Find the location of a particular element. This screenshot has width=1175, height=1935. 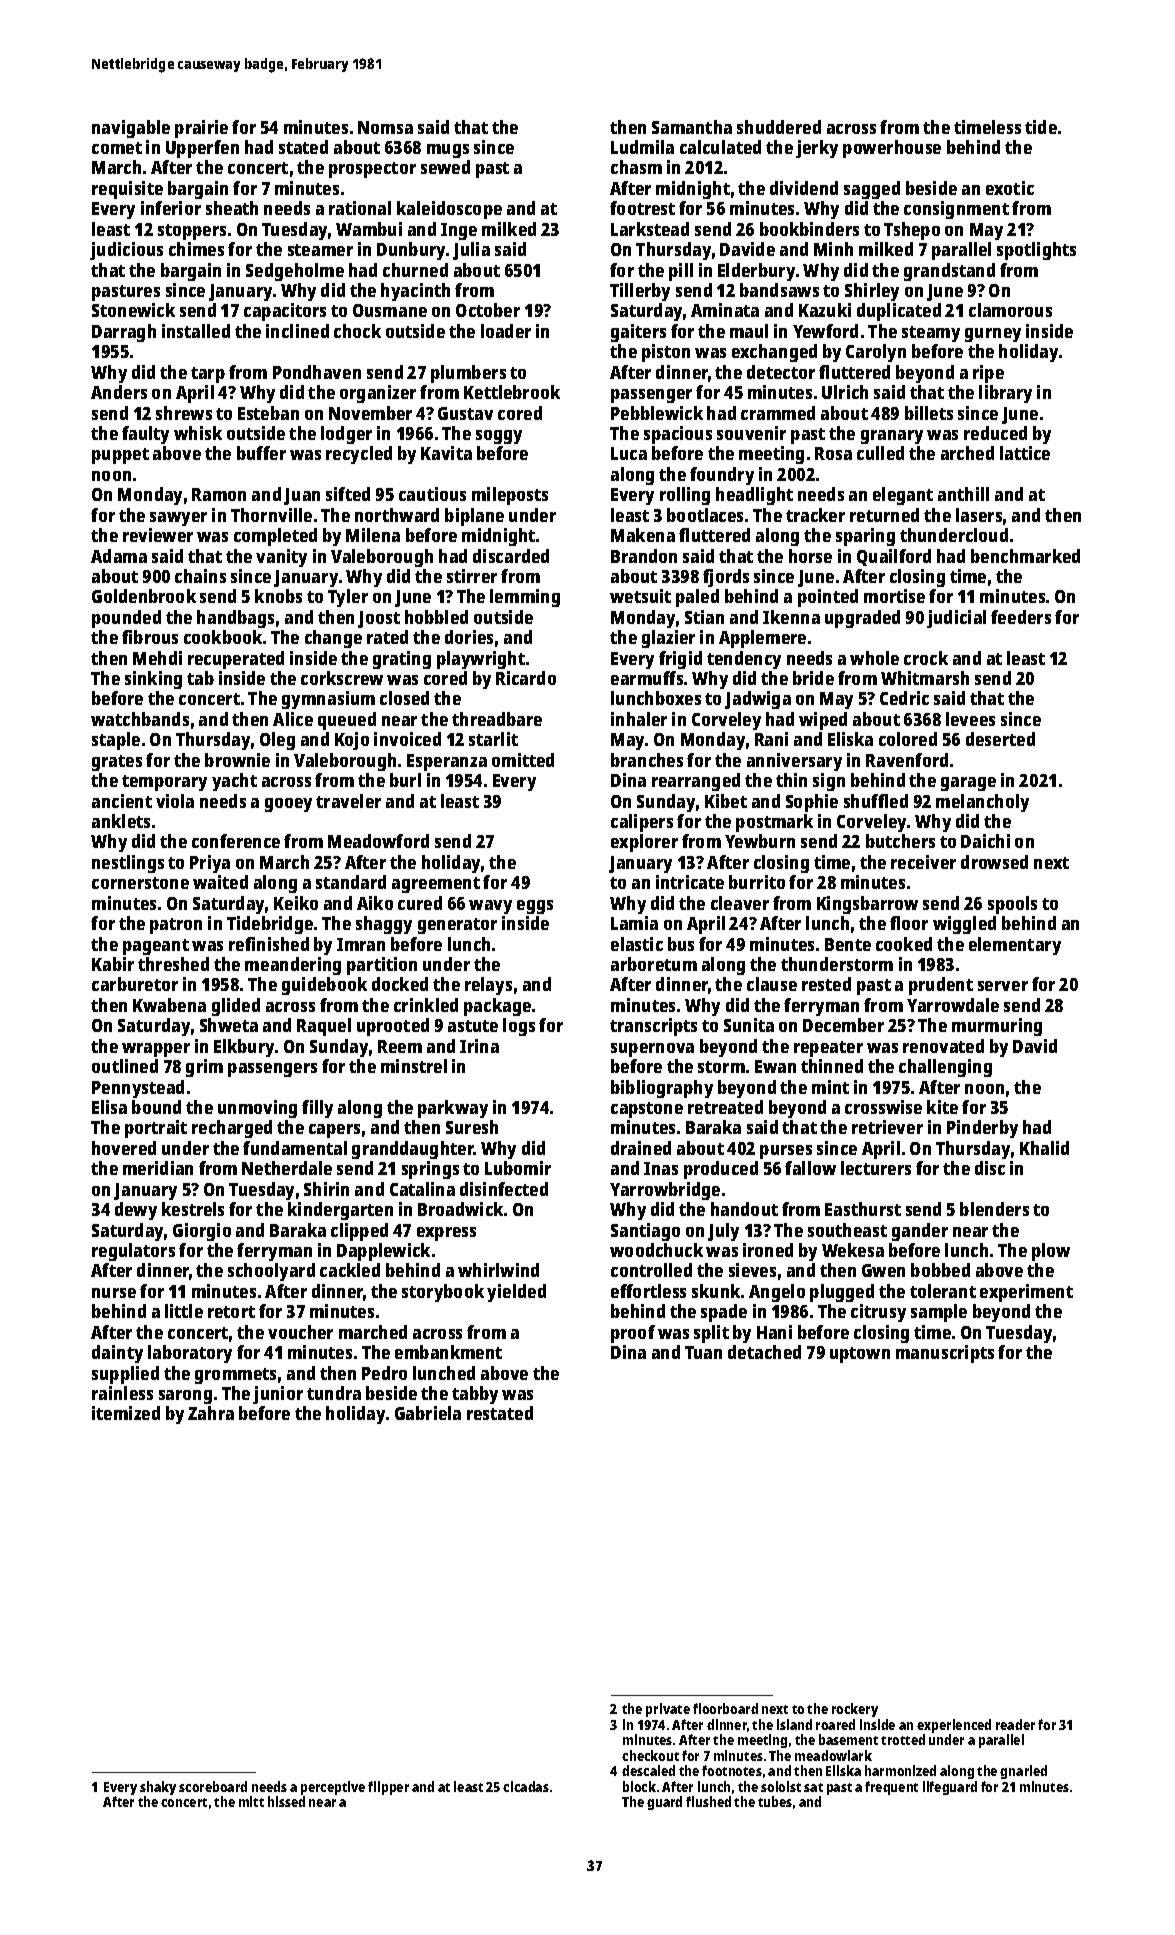

bibliography is located at coordinates (662, 1089).
